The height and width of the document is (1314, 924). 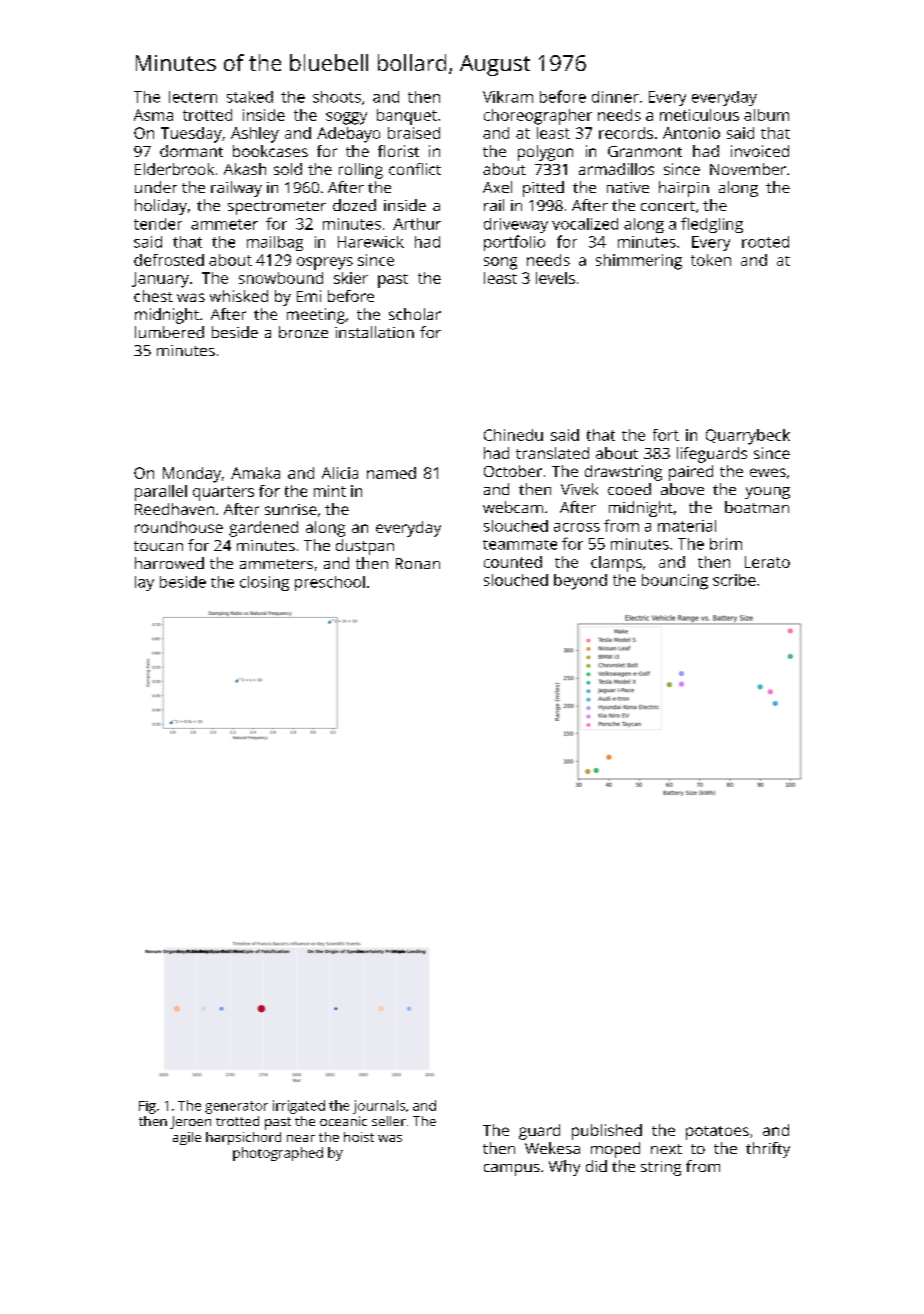 What do you see at coordinates (193, 97) in the document?
I see `lectern` at bounding box center [193, 97].
